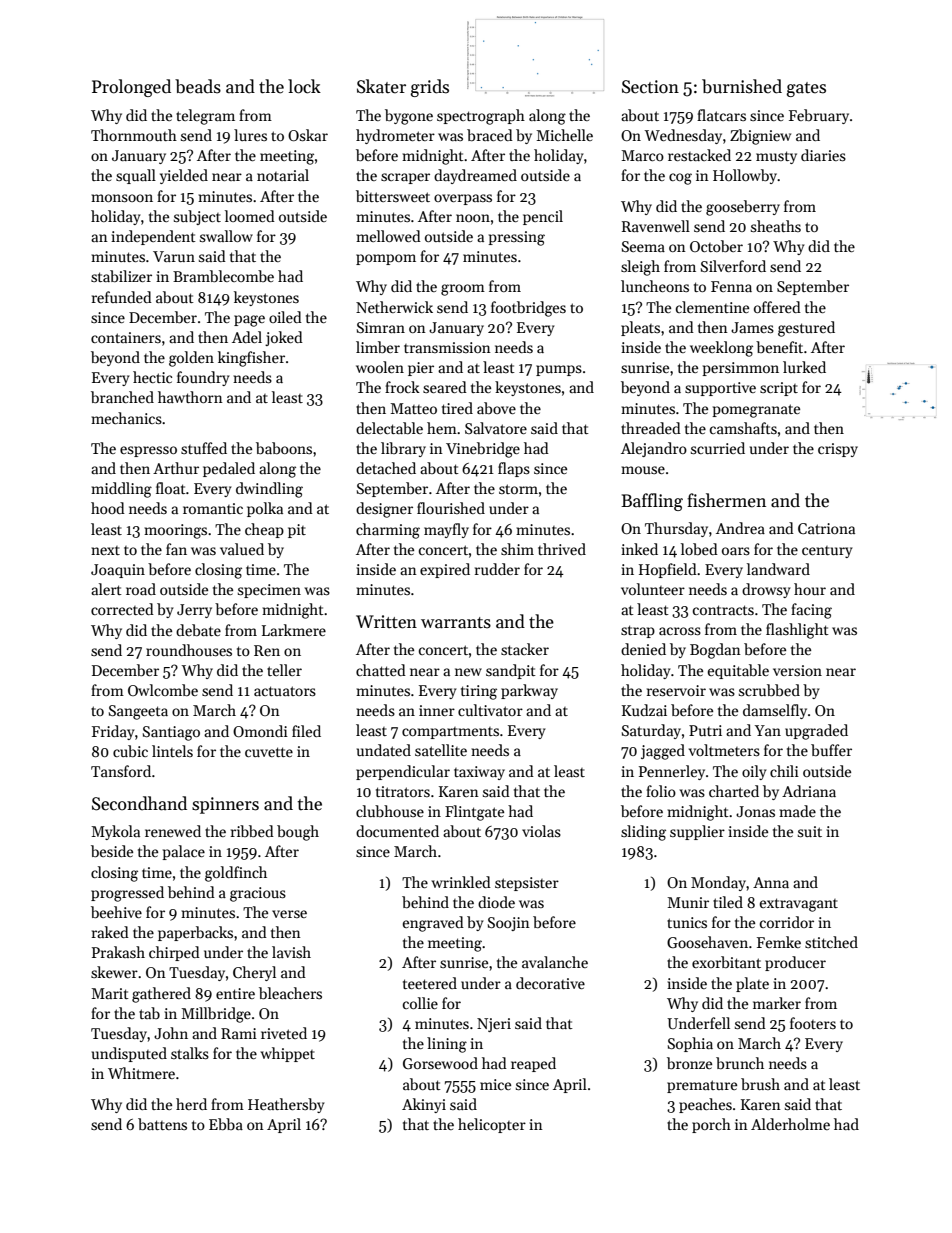 This document has height=1233, width=952. What do you see at coordinates (743, 428) in the document?
I see `camshafts` at bounding box center [743, 428].
